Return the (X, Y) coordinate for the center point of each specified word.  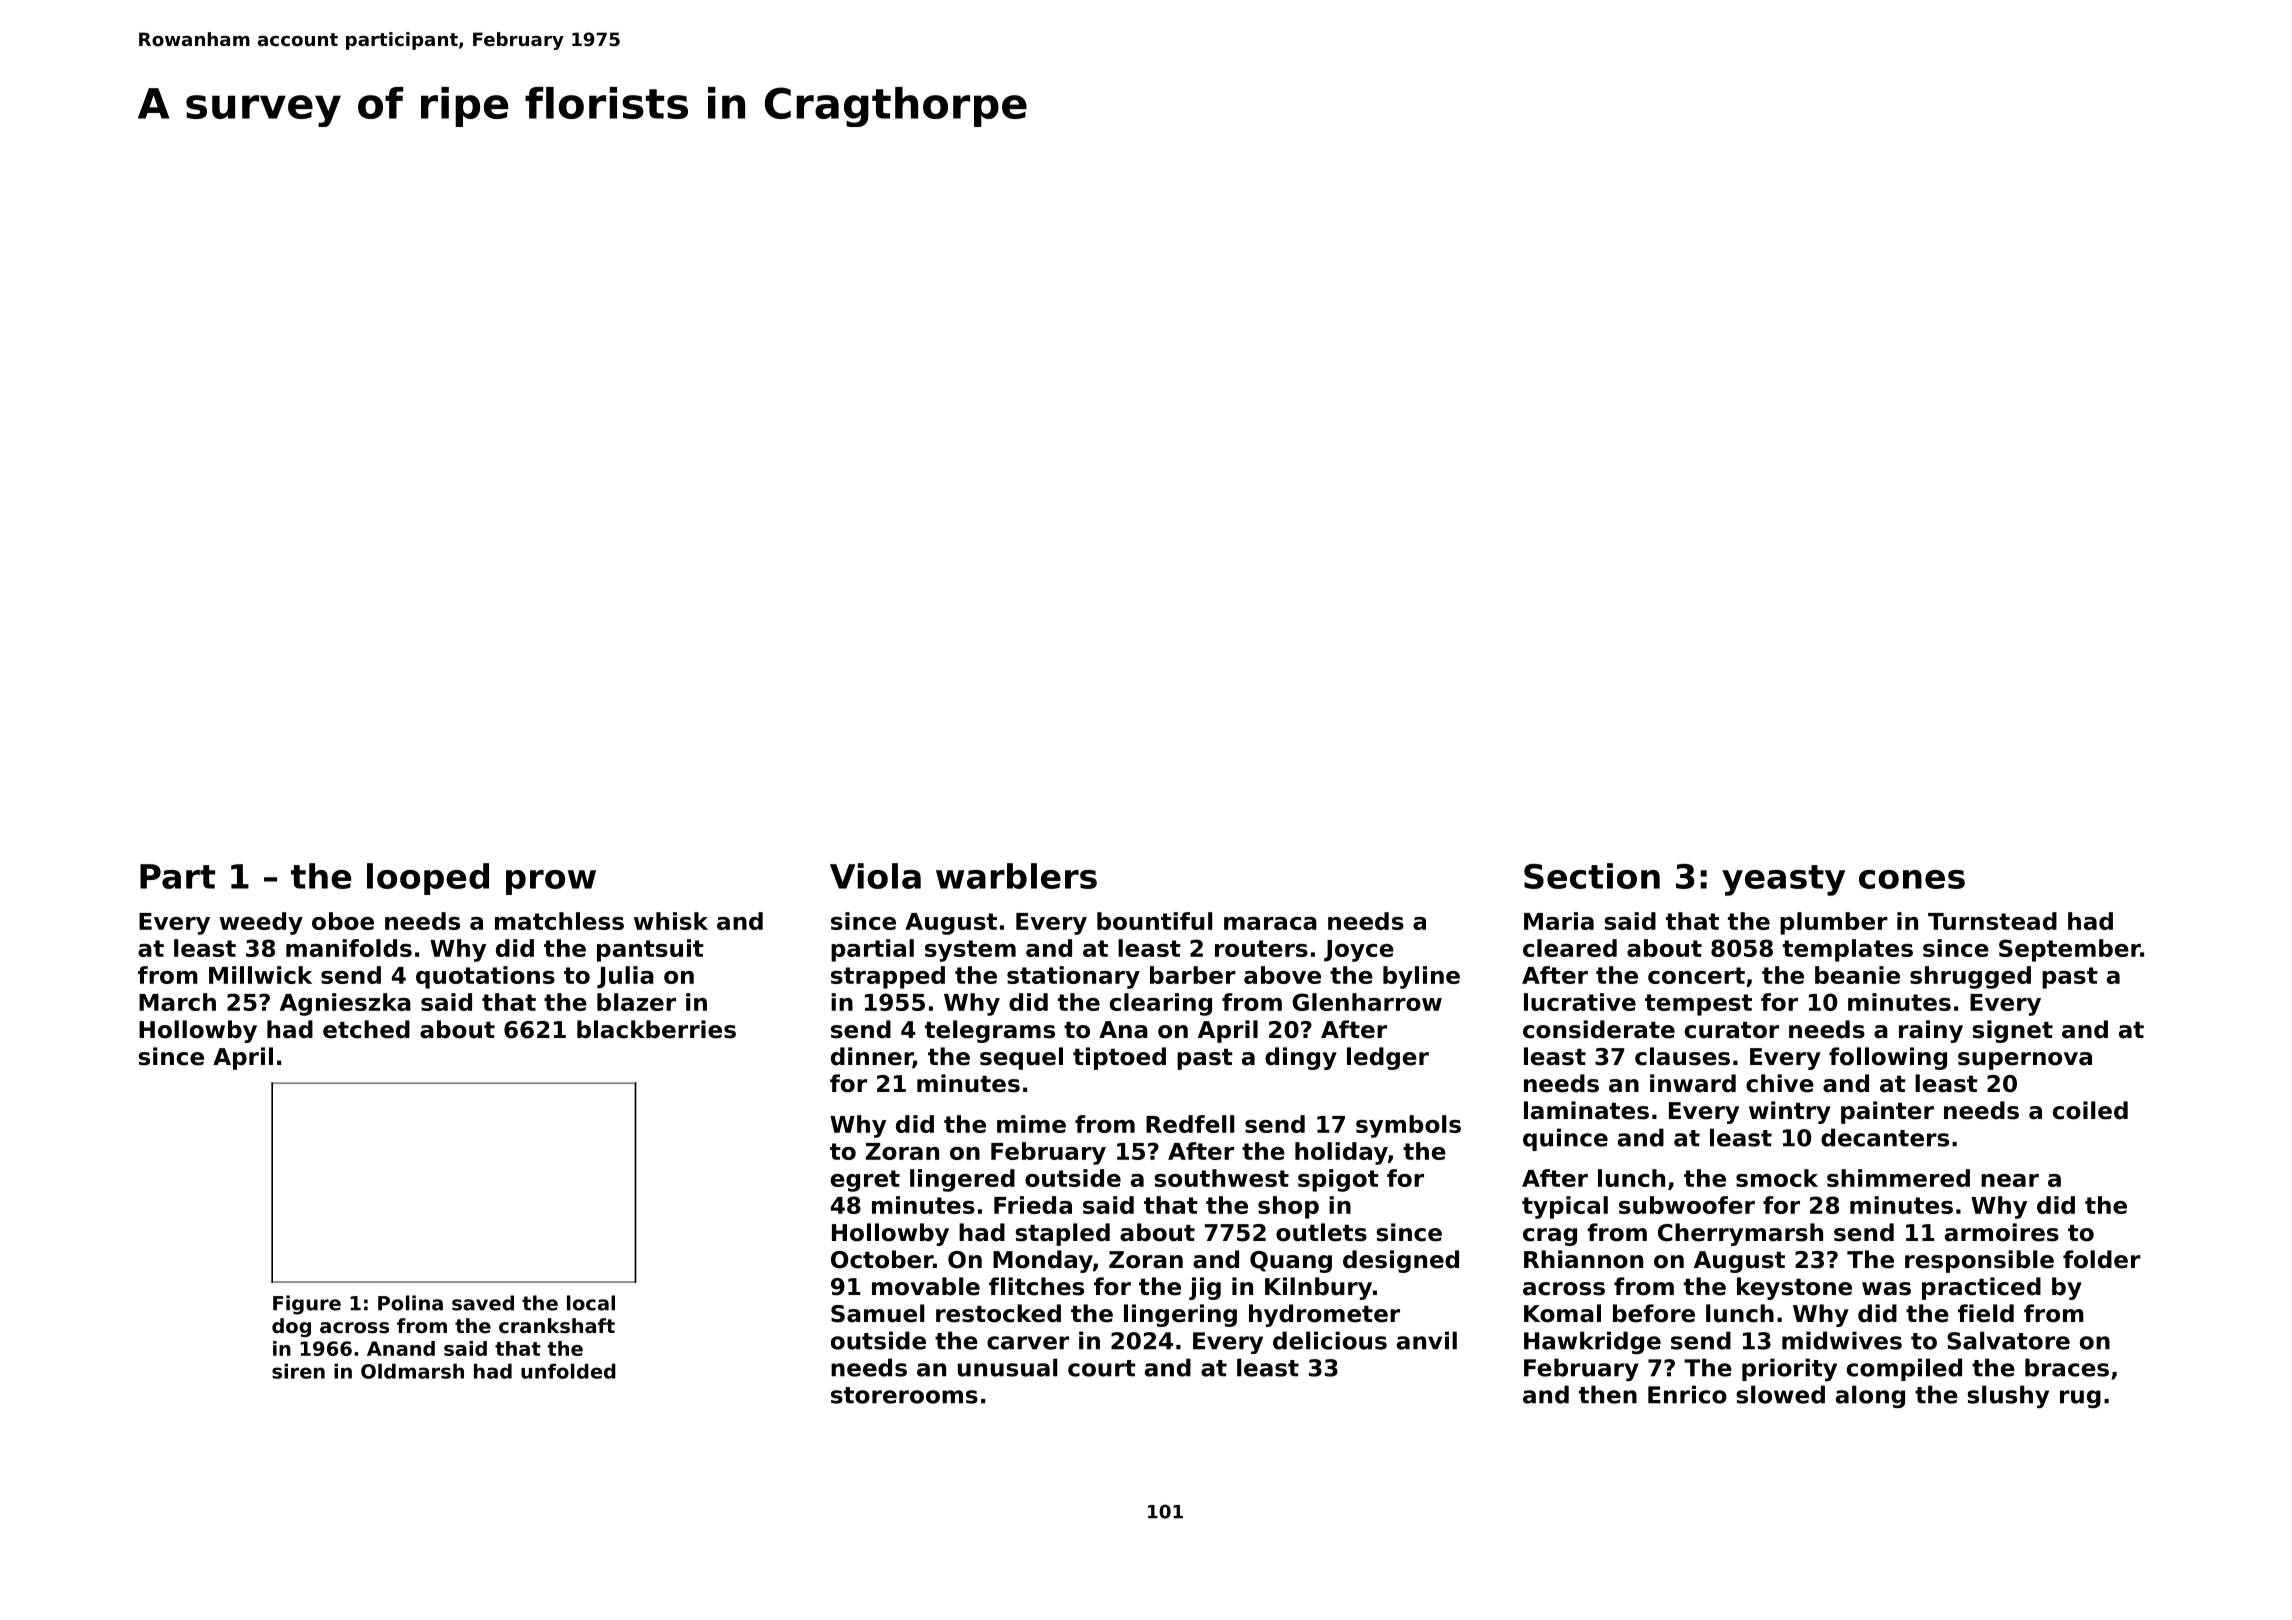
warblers (1016, 876)
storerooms (904, 1395)
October (882, 1259)
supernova (2025, 1061)
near (2010, 1180)
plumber (1834, 923)
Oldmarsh (412, 1371)
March (177, 1002)
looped (428, 879)
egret (865, 1181)
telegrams (990, 1031)
